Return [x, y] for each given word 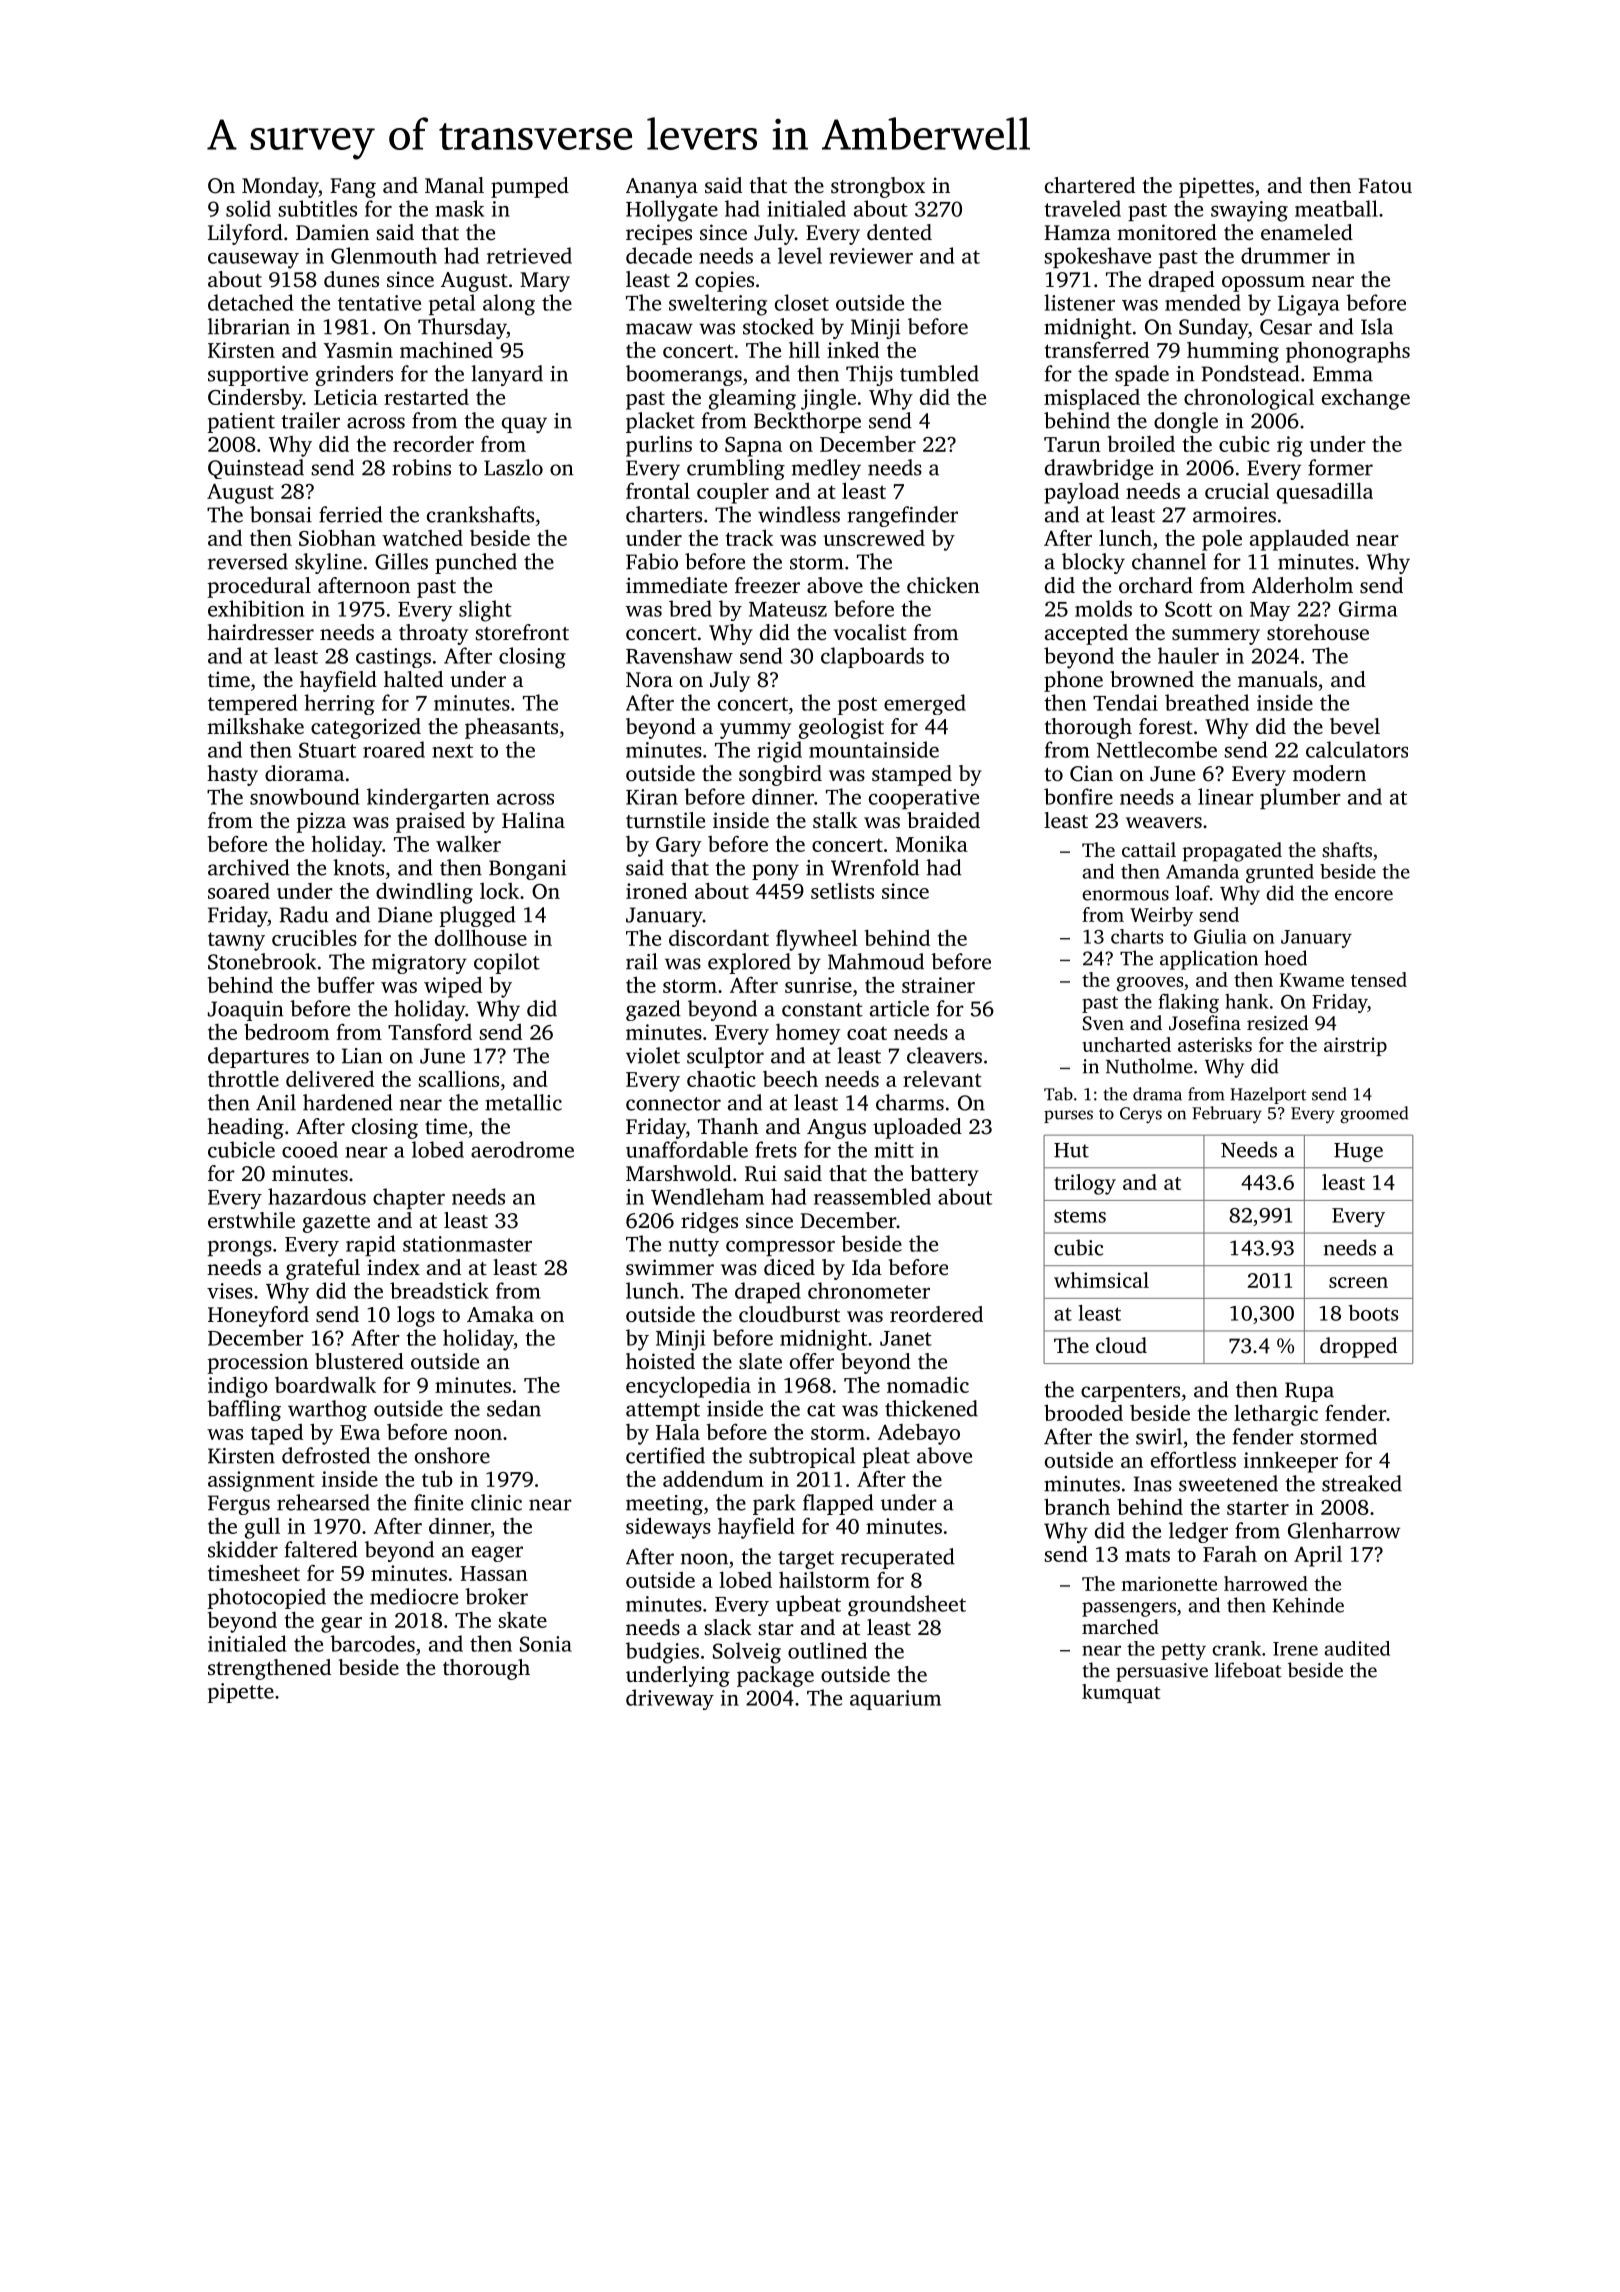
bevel [1355, 726]
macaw [659, 329]
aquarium [895, 1700]
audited [1357, 1648]
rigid [779, 752]
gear [341, 1625]
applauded [1299, 540]
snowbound [304, 796]
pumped [530, 187]
